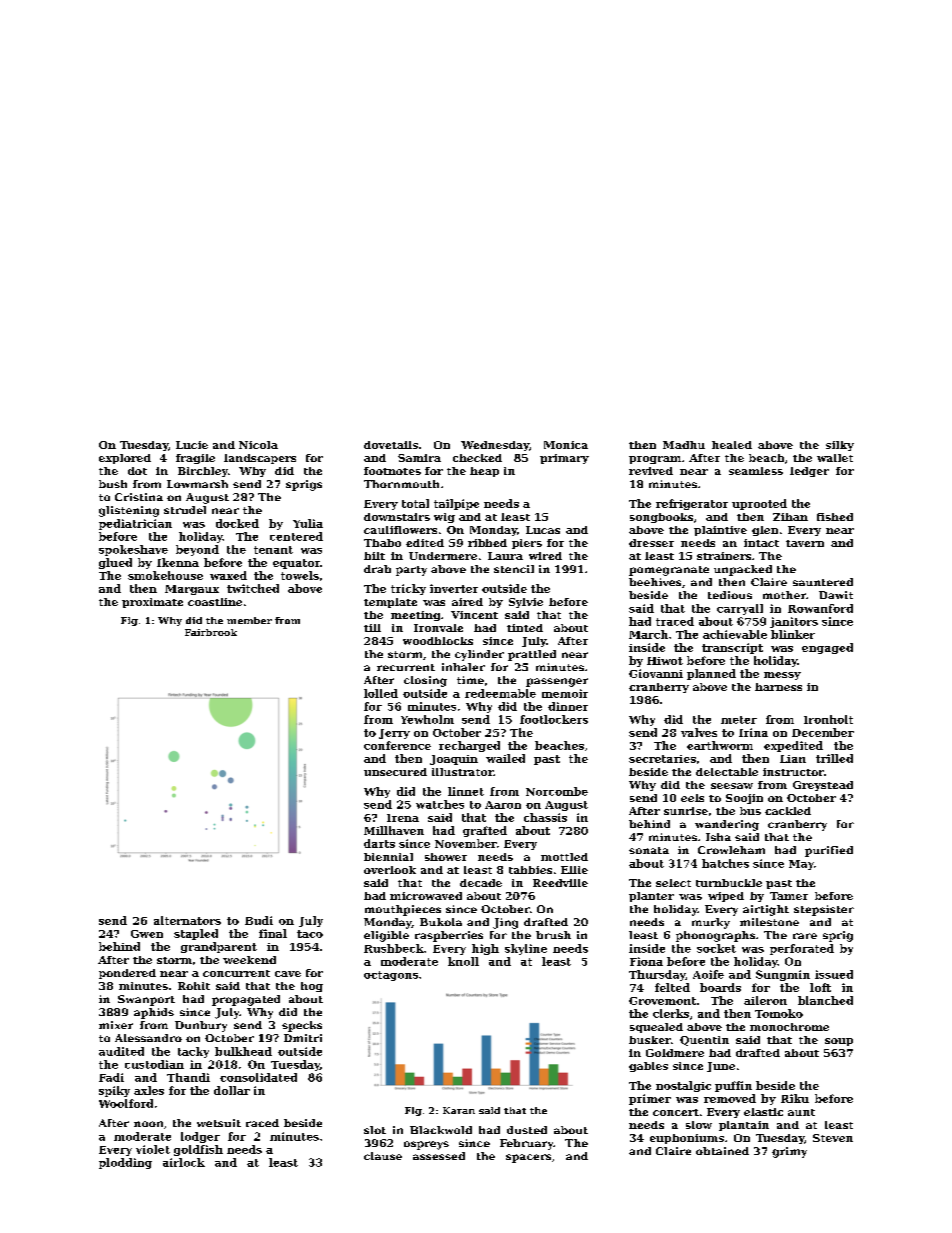 The height and width of the screenshot is (1233, 952). Describe the element at coordinates (381, 693) in the screenshot. I see `lolled` at that location.
